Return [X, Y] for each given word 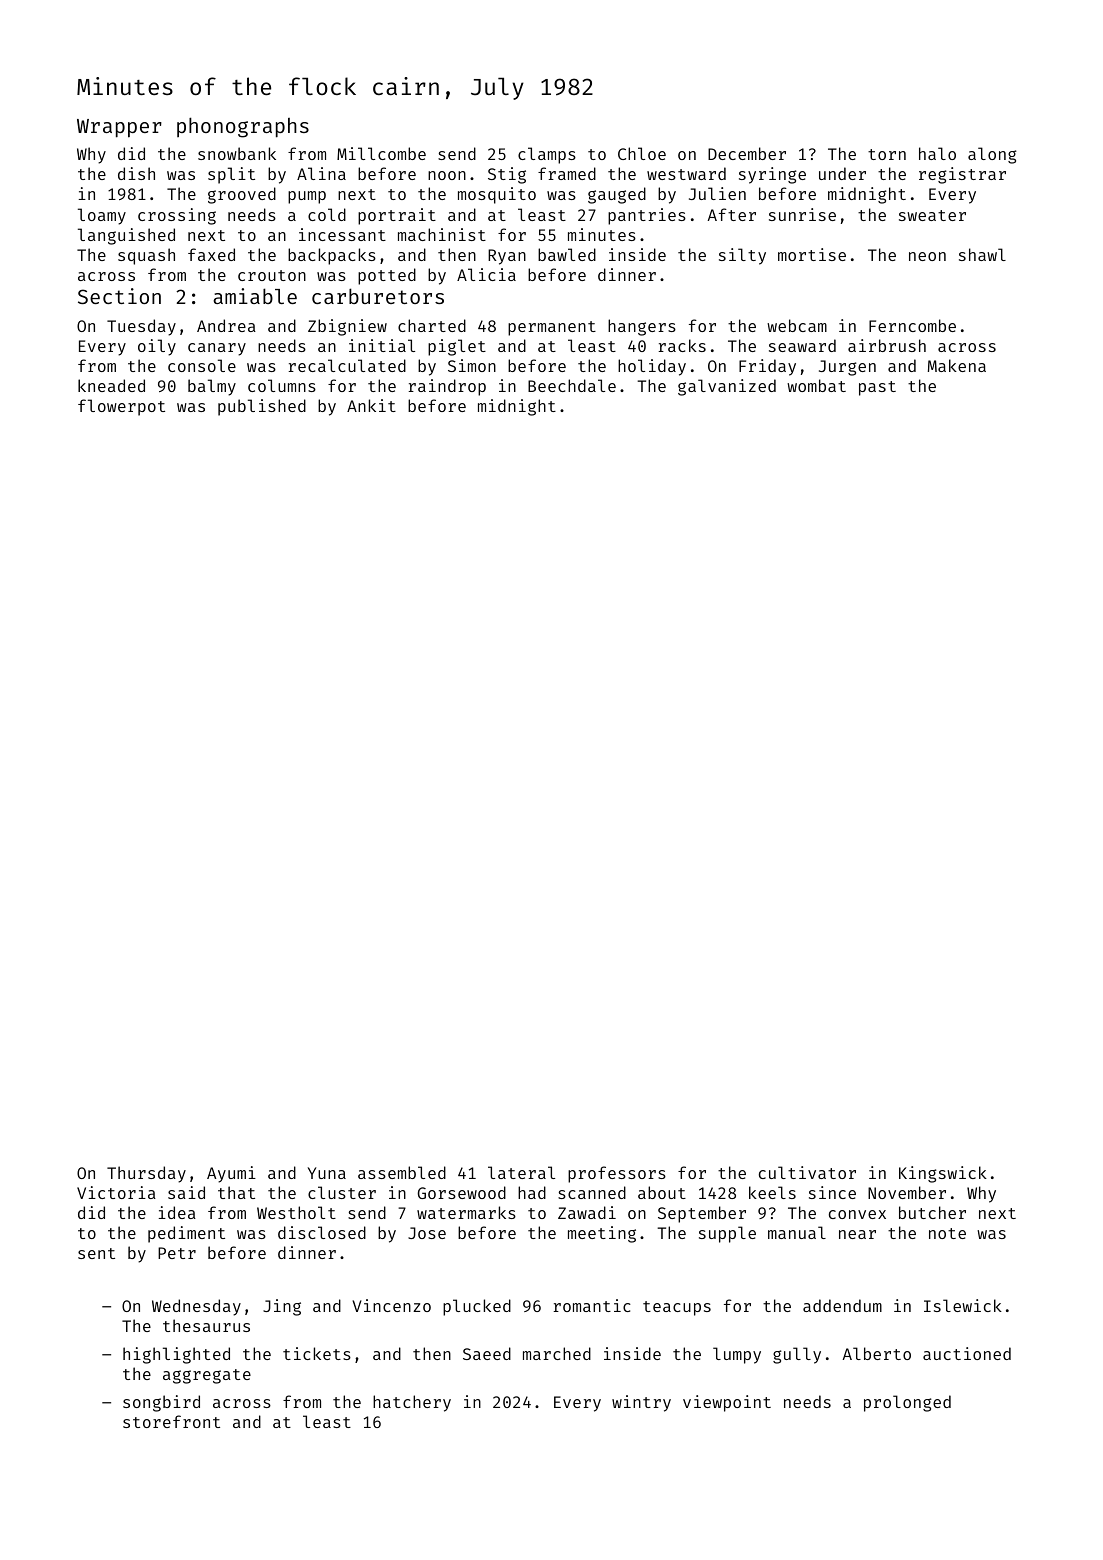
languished [126, 236]
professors [617, 1174]
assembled [402, 1172]
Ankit [371, 405]
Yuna [327, 1173]
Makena [957, 365]
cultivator [807, 1172]
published [262, 407]
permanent [552, 328]
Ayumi [231, 1174]
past [877, 388]
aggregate [207, 1376]
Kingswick [943, 1174]
